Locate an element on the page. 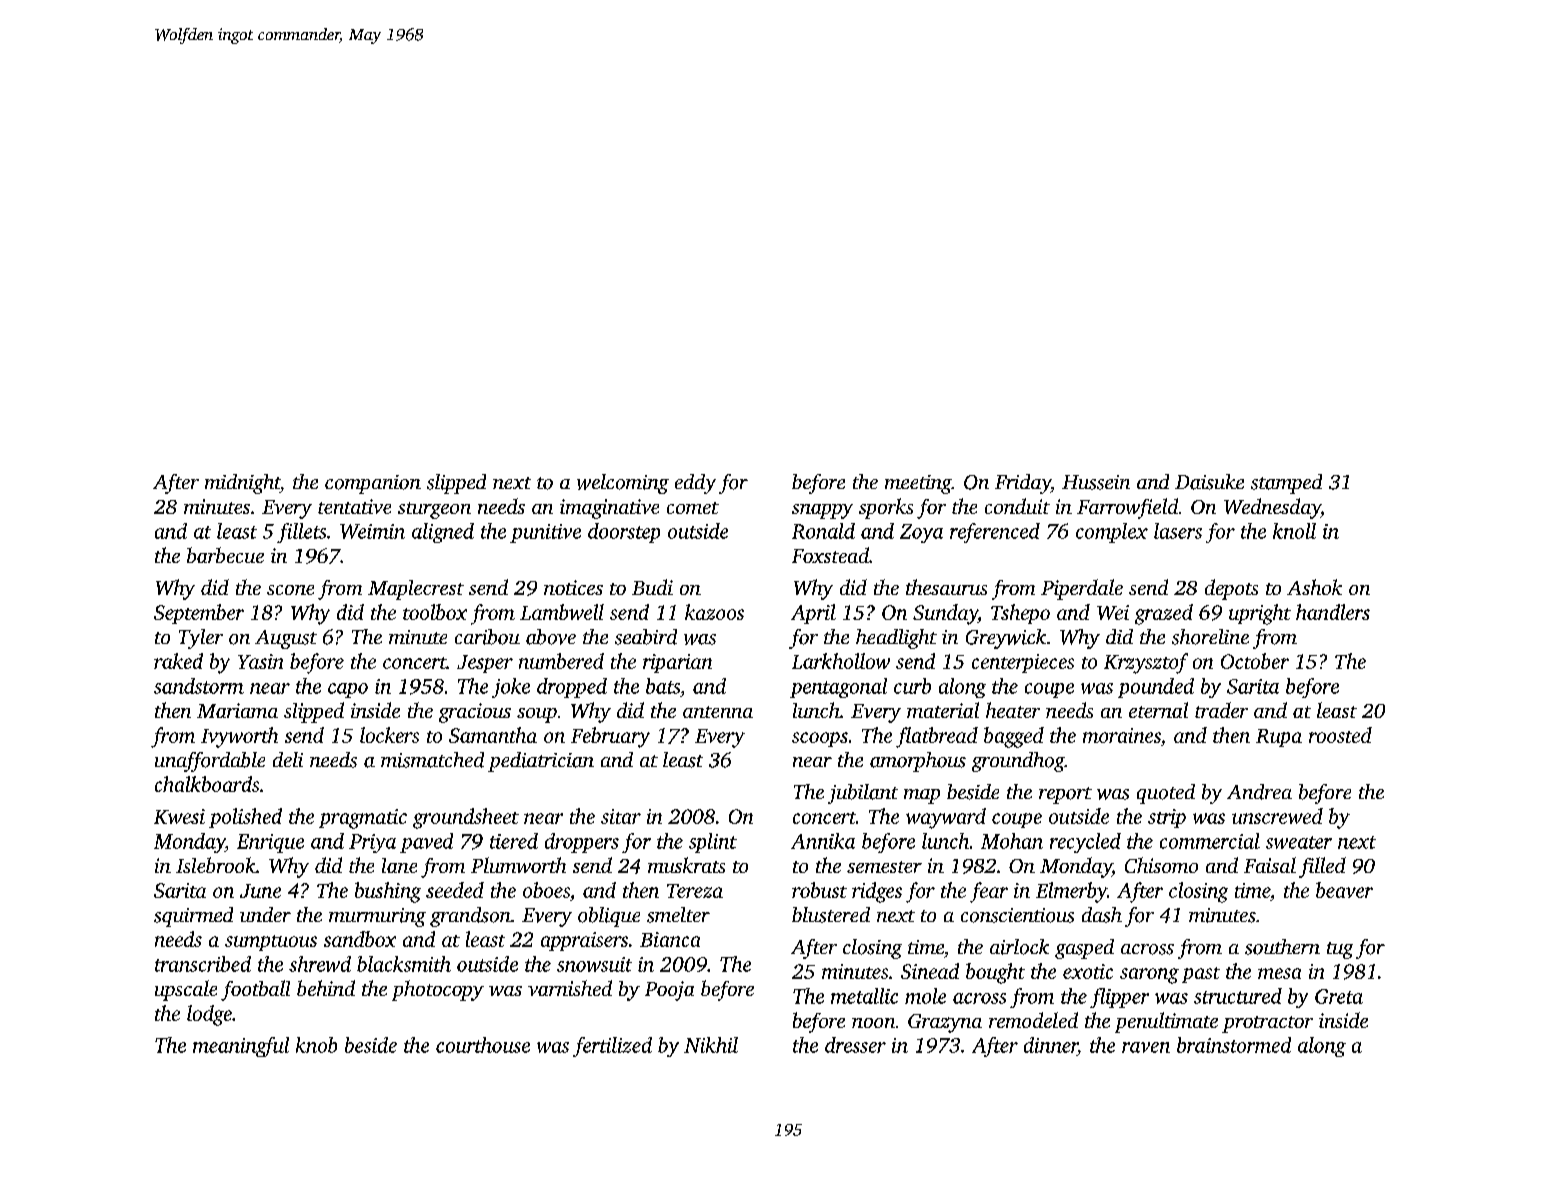 The height and width of the image is (1197, 1548). under is located at coordinates (265, 914).
